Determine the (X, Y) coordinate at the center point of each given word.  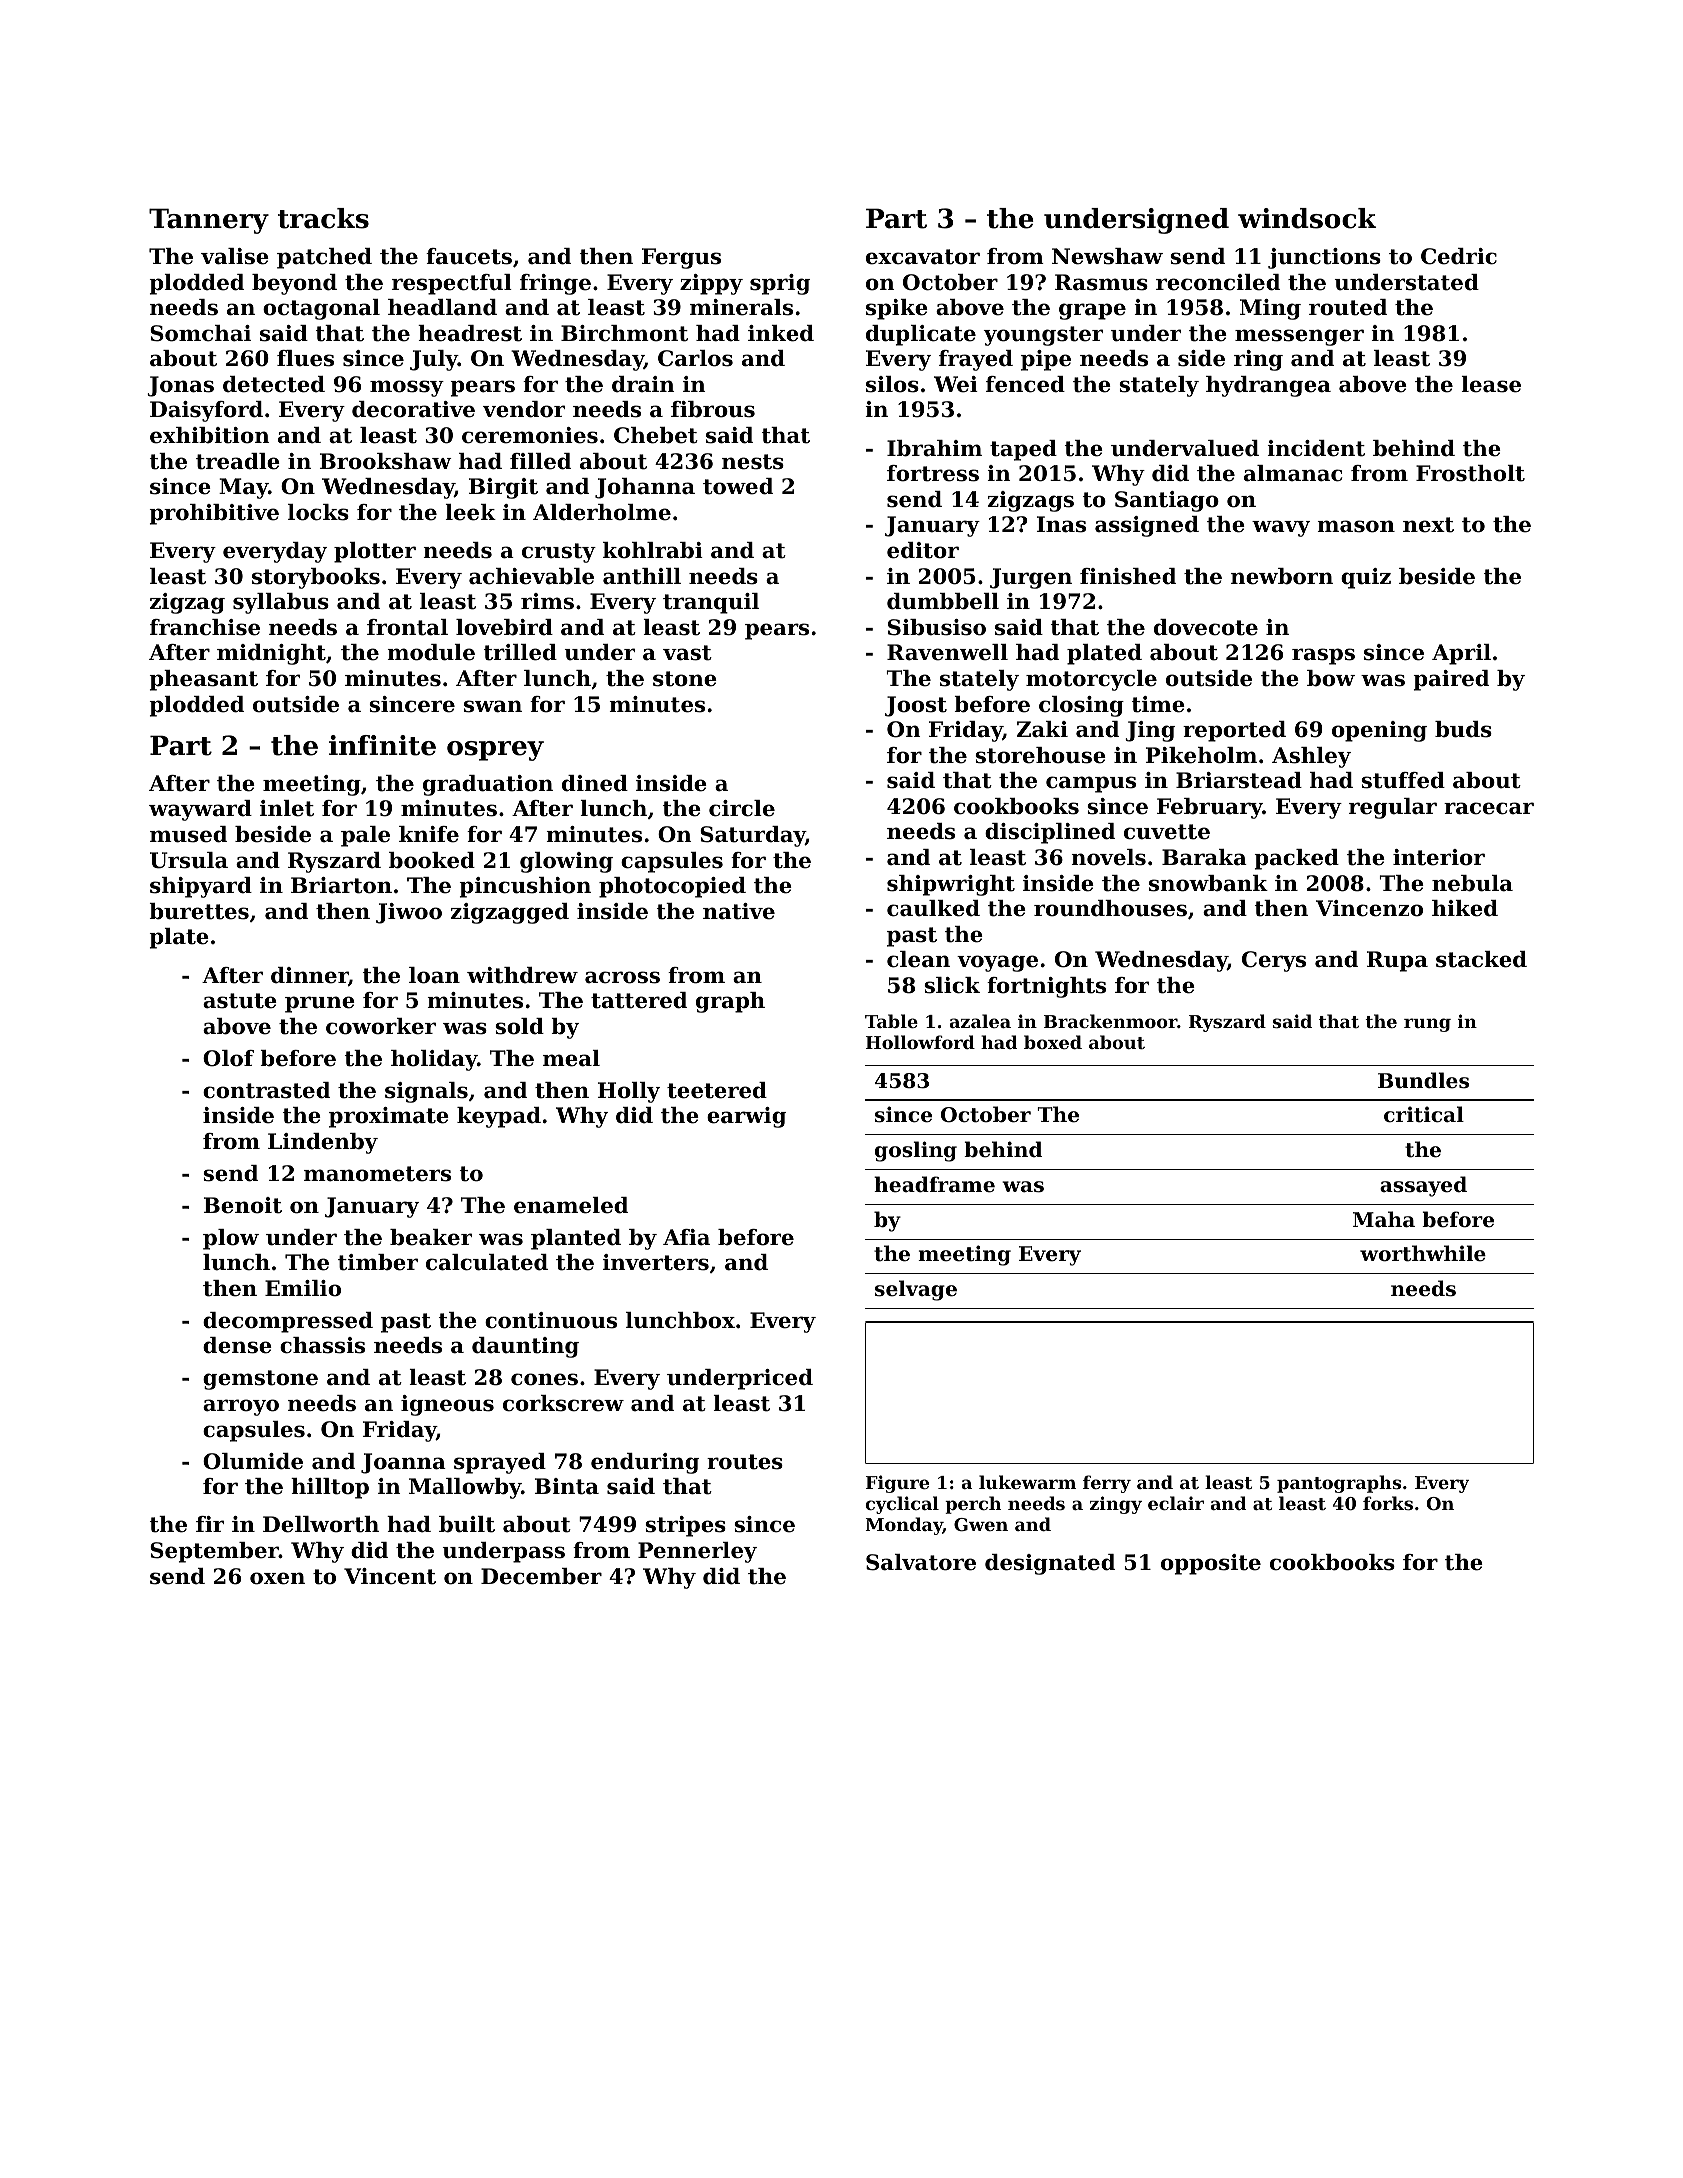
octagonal (321, 309)
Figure (897, 1484)
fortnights (1046, 987)
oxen (277, 1578)
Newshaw (1107, 256)
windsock (1307, 218)
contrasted (266, 1090)
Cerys (1274, 961)
